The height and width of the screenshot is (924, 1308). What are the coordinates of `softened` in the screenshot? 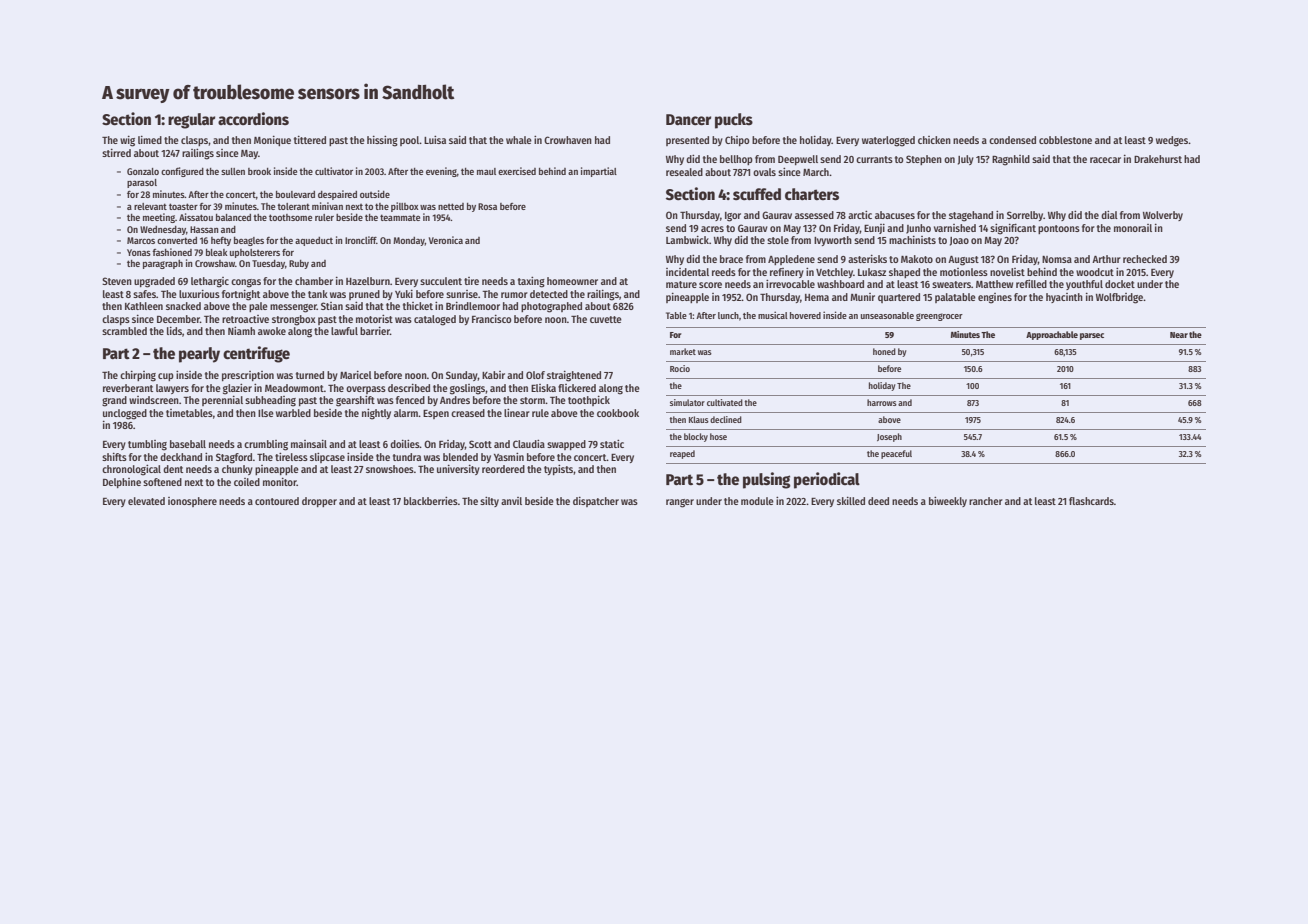 It's located at (162, 482).
